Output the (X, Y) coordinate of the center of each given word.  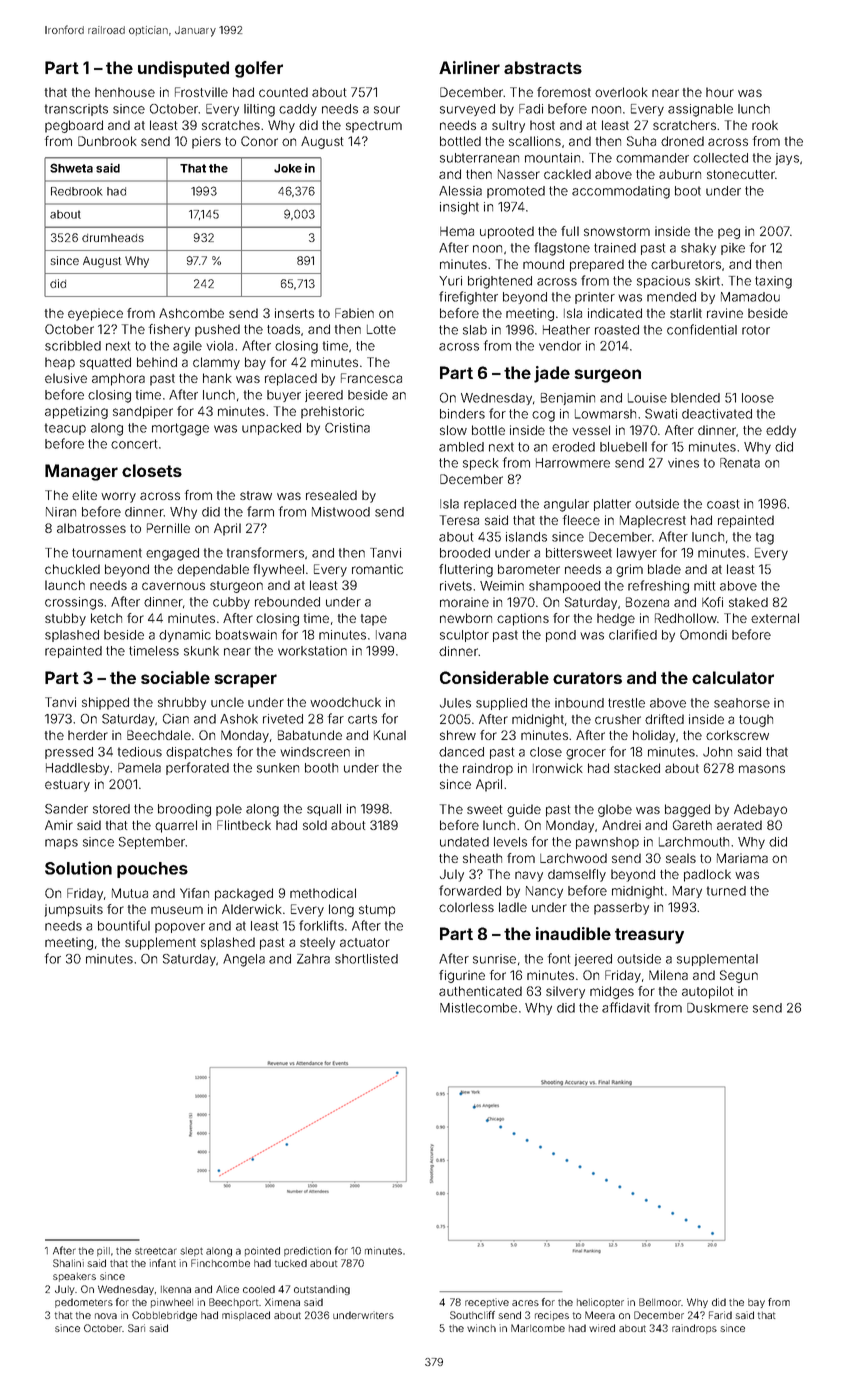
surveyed (467, 110)
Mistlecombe (478, 1008)
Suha (641, 141)
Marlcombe (538, 1328)
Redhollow (686, 618)
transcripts (76, 110)
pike (733, 249)
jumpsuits (74, 910)
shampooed (564, 587)
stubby (65, 619)
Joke (288, 168)
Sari (136, 1328)
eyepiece (95, 314)
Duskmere (717, 1008)
